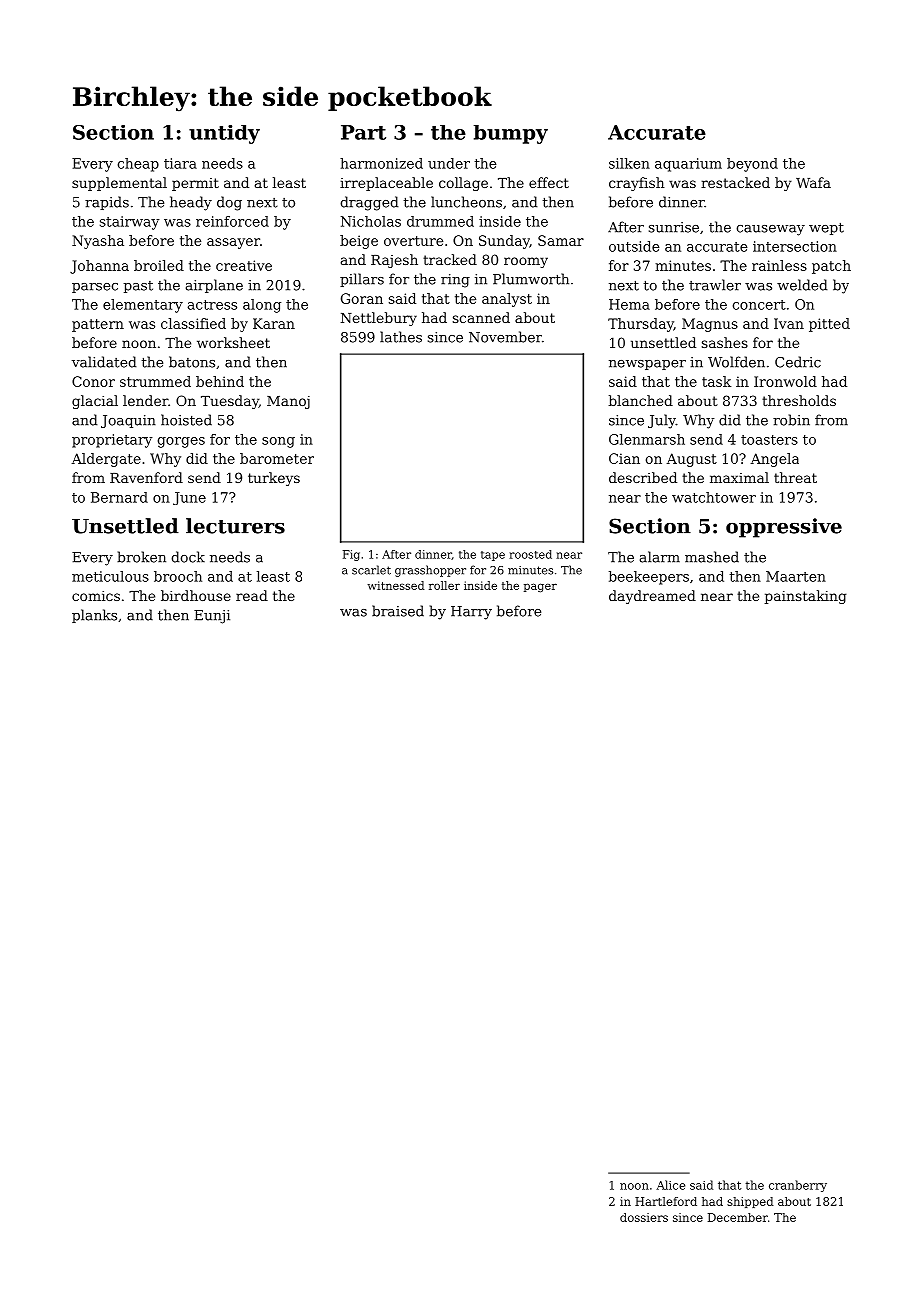 The width and height of the image is (924, 1308). What do you see at coordinates (670, 1185) in the image?
I see `Alice` at bounding box center [670, 1185].
